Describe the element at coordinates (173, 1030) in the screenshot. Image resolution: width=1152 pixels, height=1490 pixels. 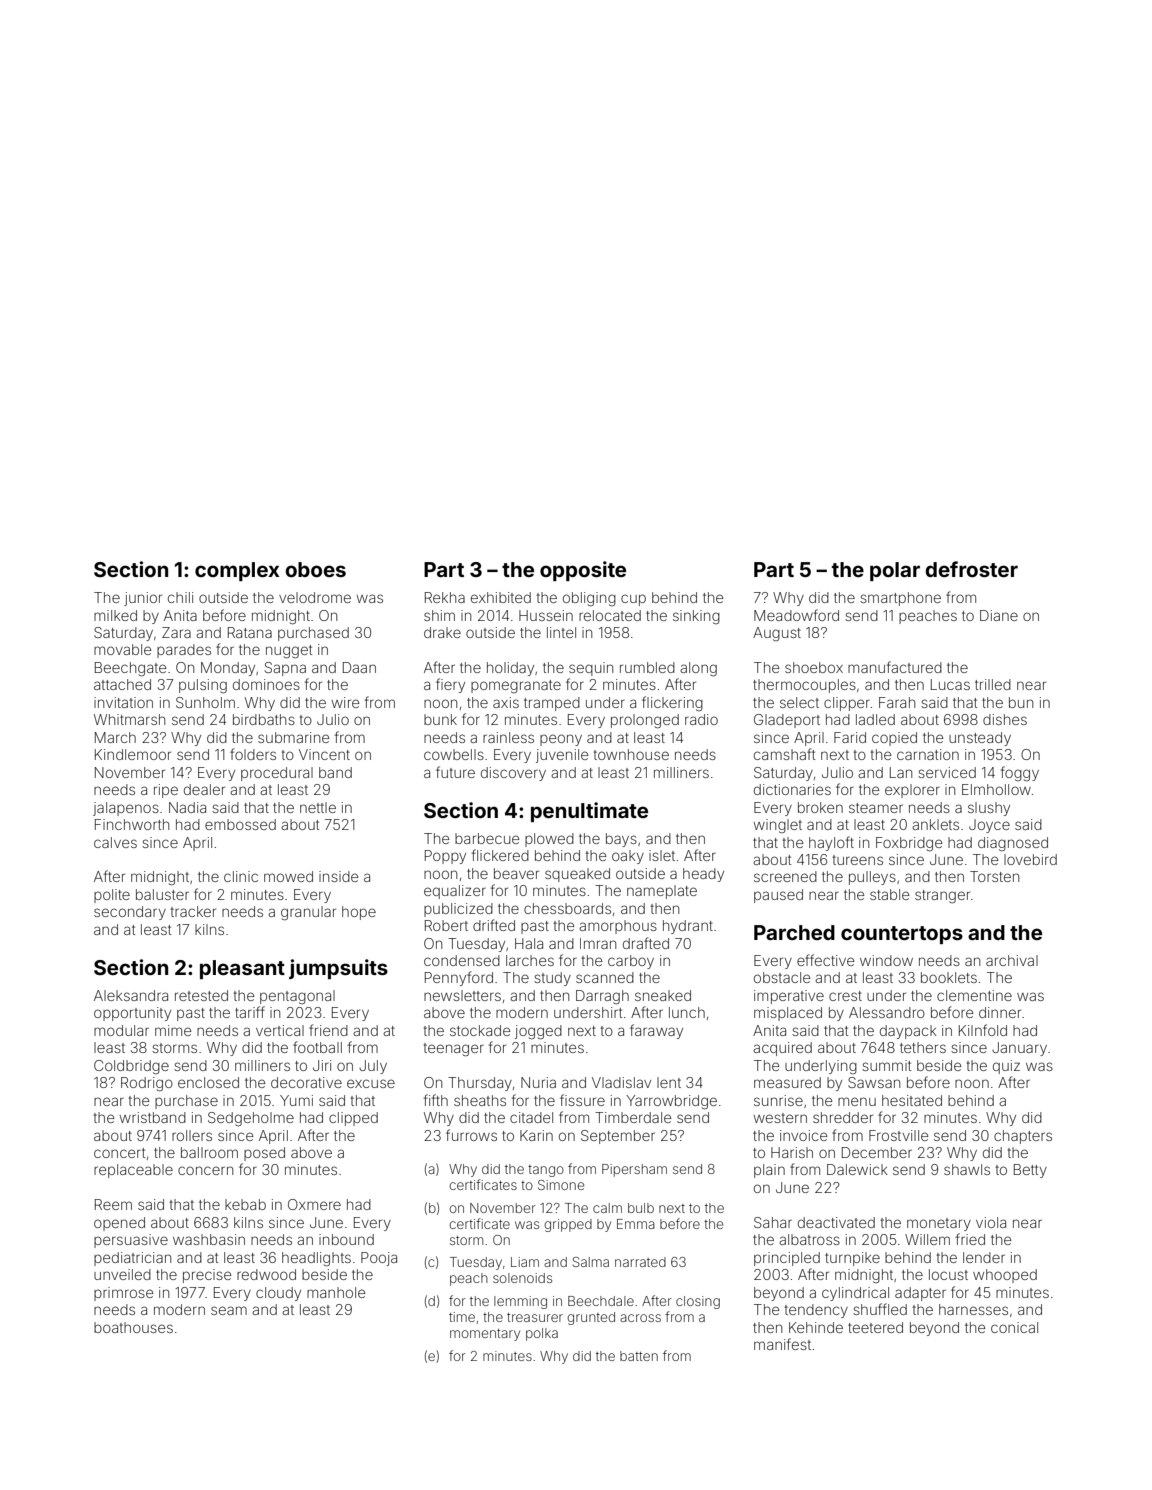
I see `mime` at that location.
